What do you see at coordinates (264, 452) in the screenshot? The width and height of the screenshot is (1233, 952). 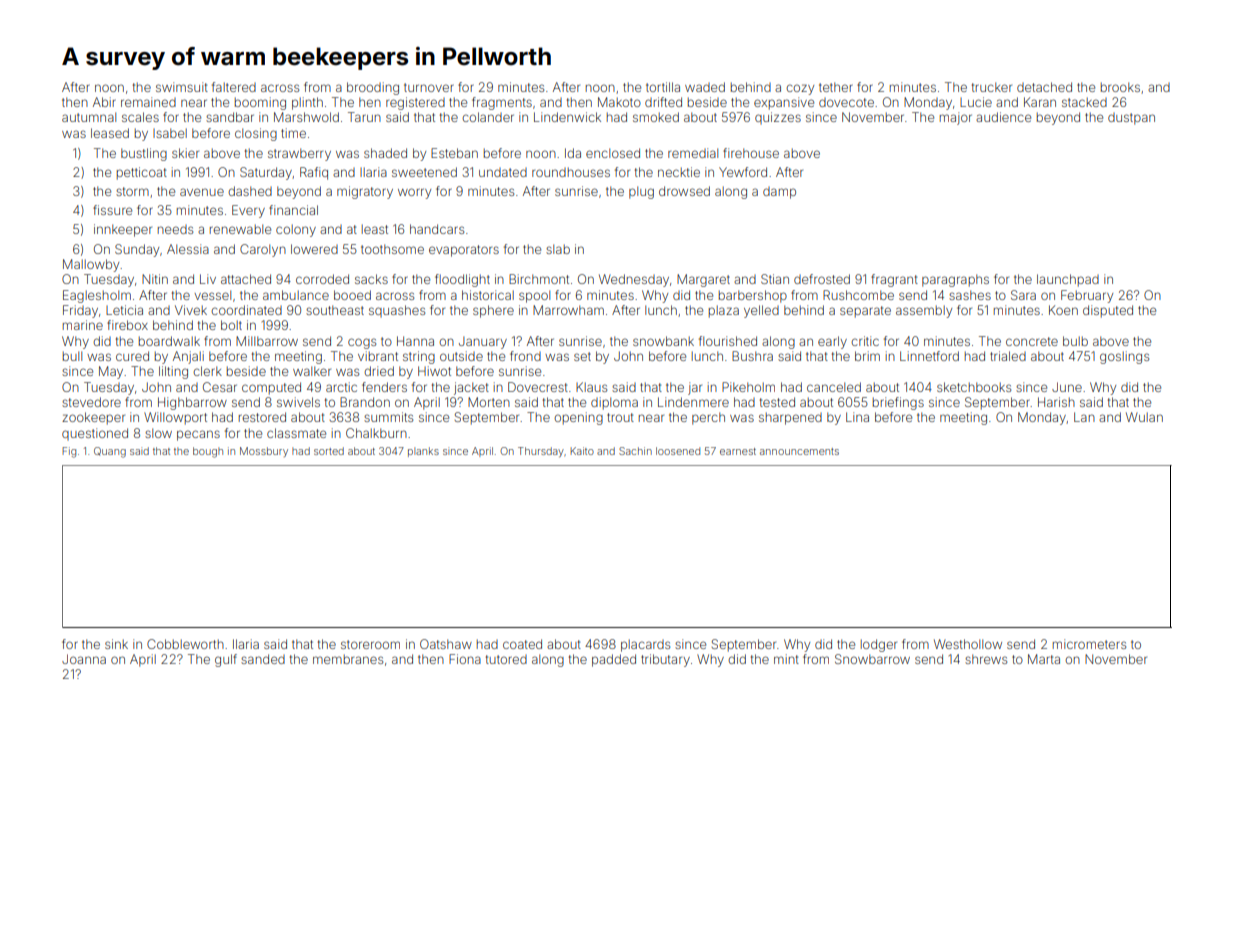 I see `Mossbury` at bounding box center [264, 452].
